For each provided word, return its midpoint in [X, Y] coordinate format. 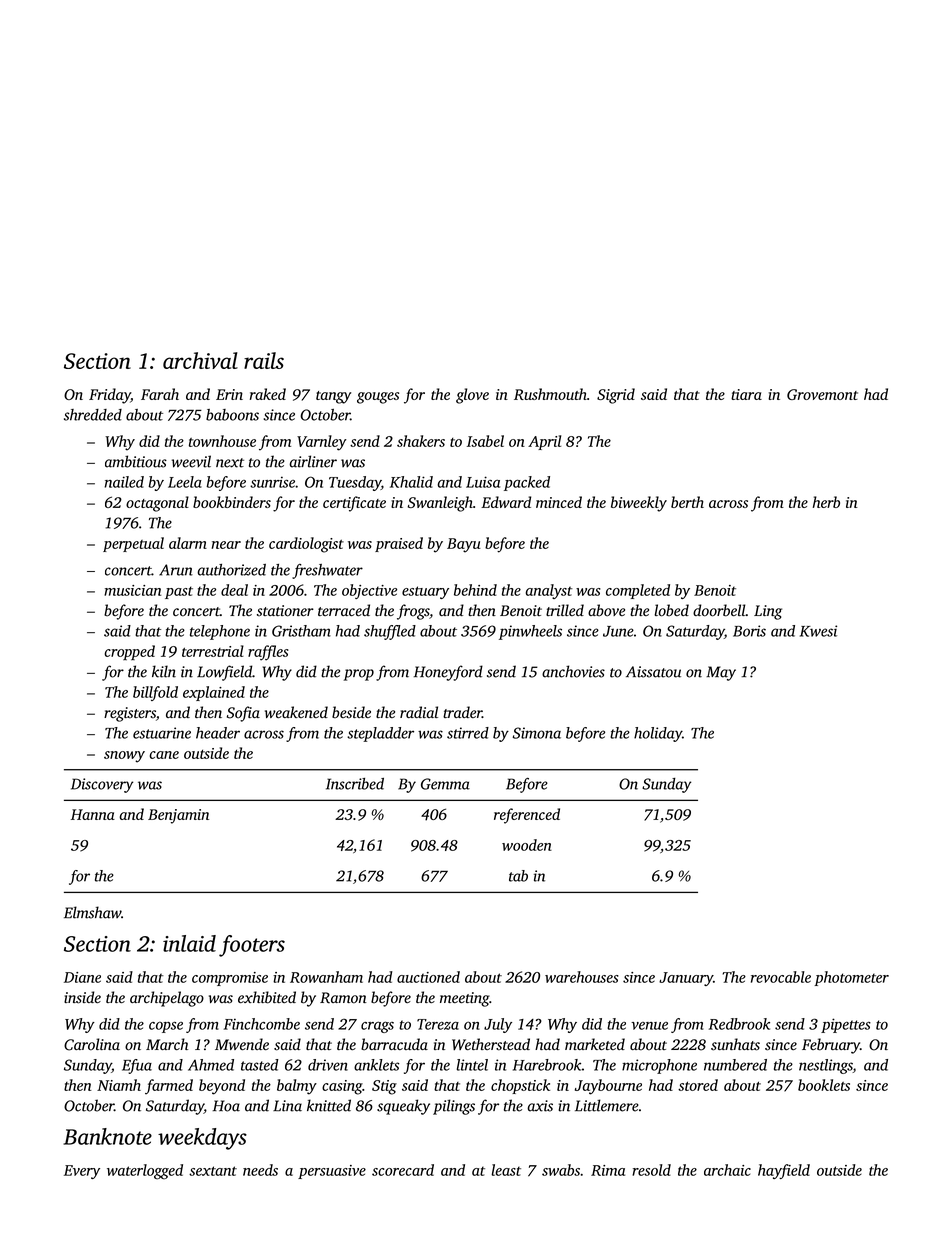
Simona [537, 733]
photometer [851, 978]
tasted [260, 1065]
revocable [781, 977]
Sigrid [616, 396]
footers [252, 946]
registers [130, 714]
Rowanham [326, 977]
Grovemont [822, 394]
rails [264, 360]
